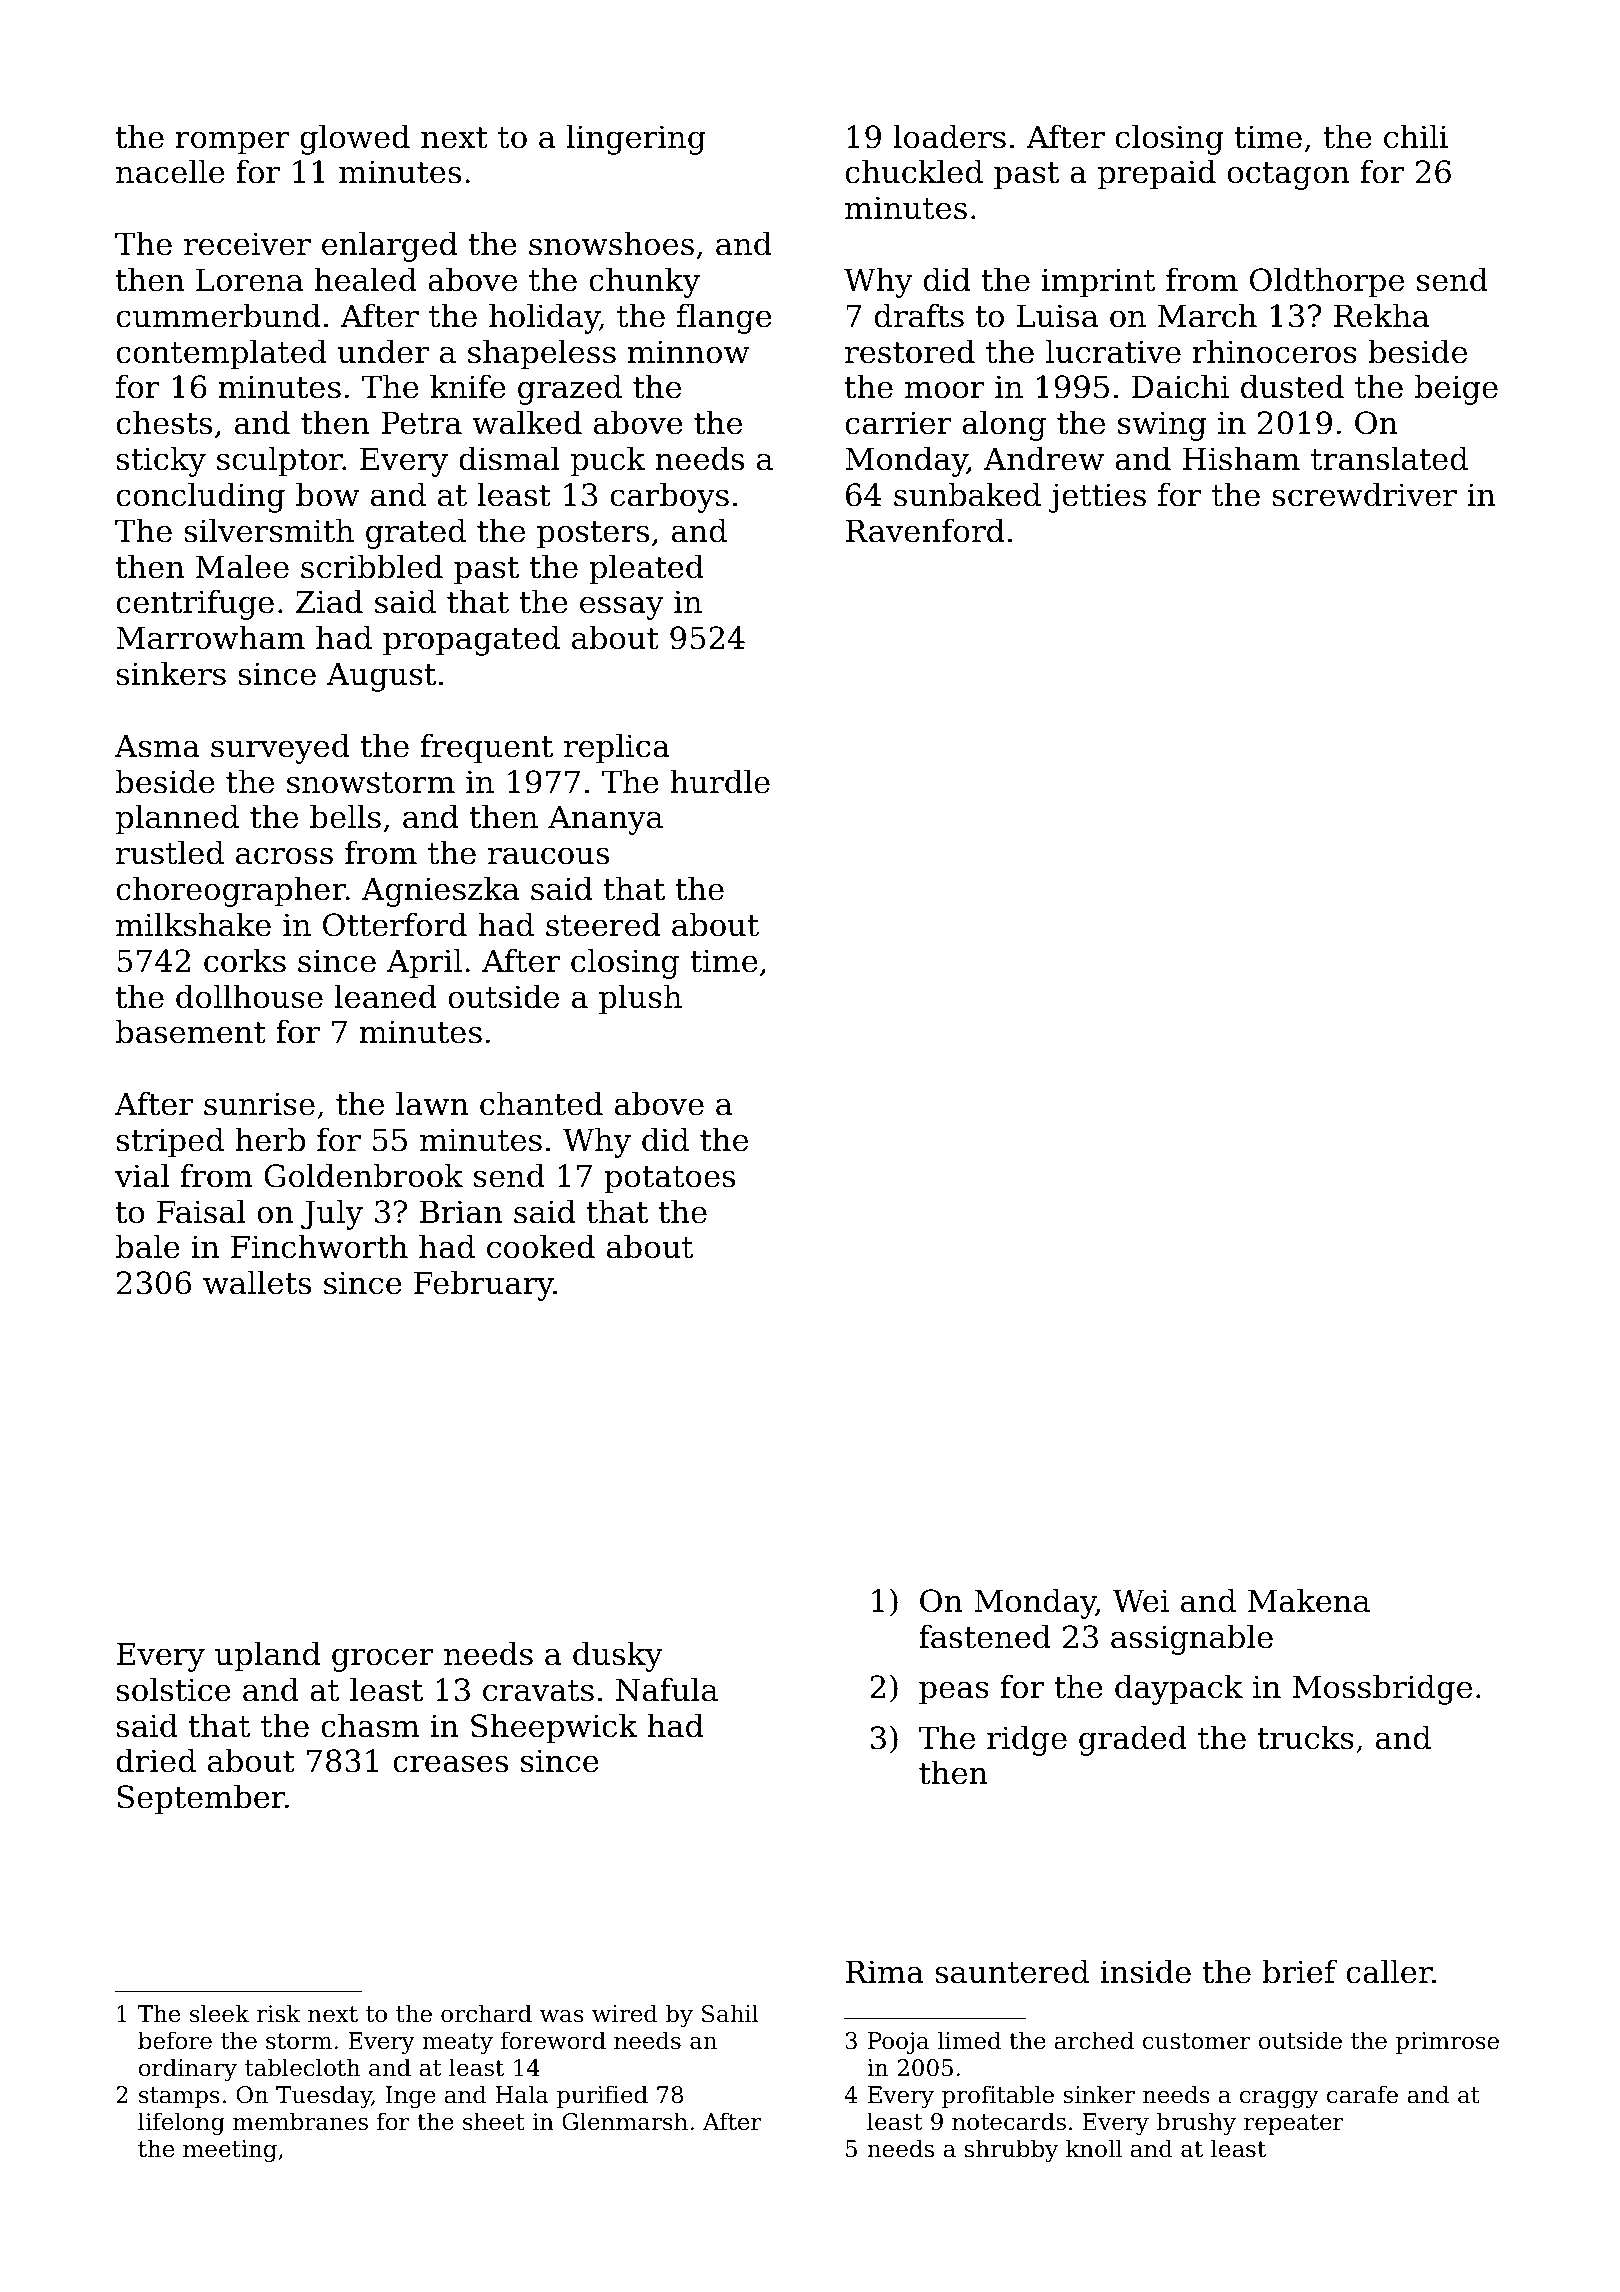  I want to click on plush, so click(640, 999).
